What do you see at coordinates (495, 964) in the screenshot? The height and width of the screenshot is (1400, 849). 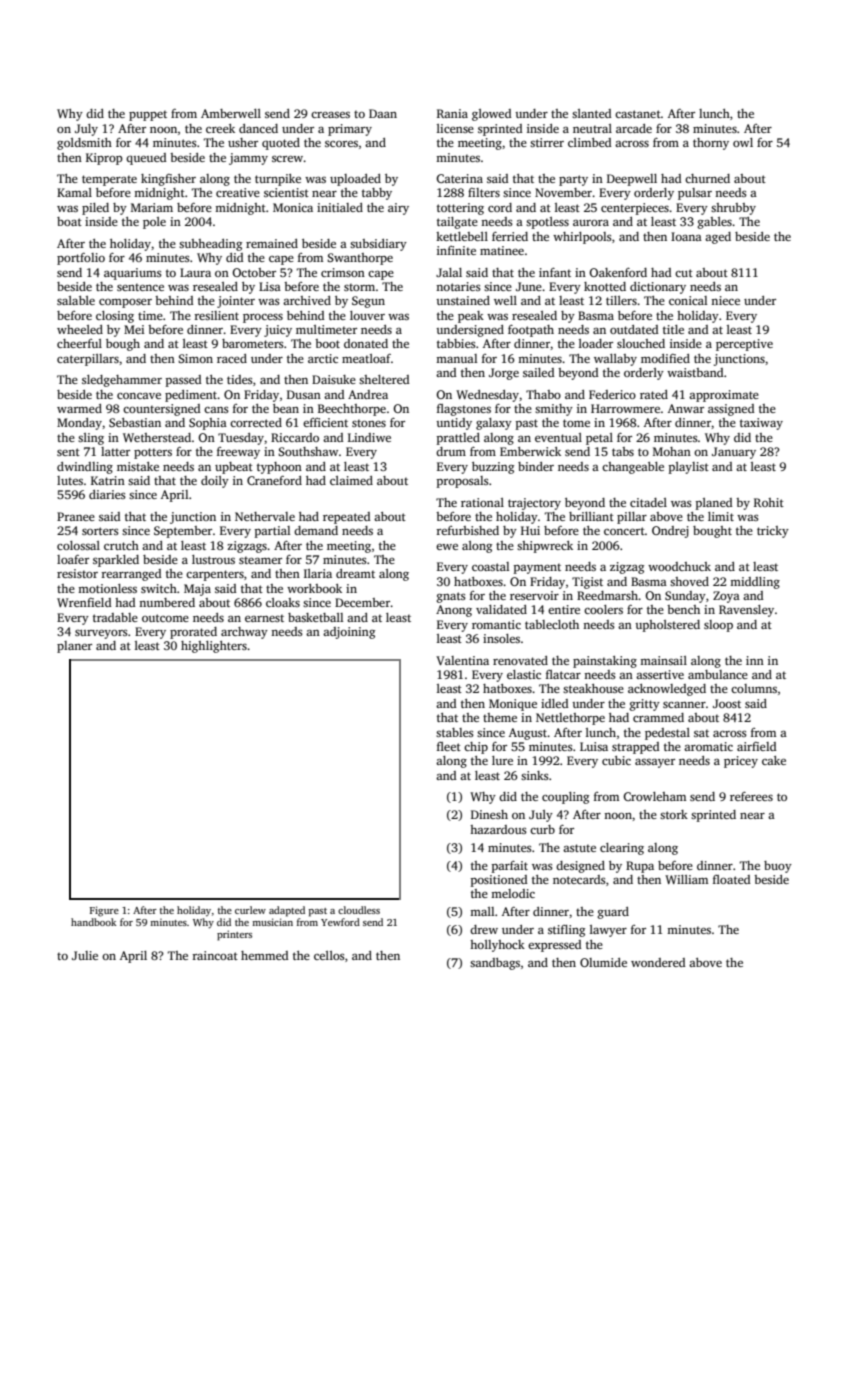 I see `sandbags` at bounding box center [495, 964].
